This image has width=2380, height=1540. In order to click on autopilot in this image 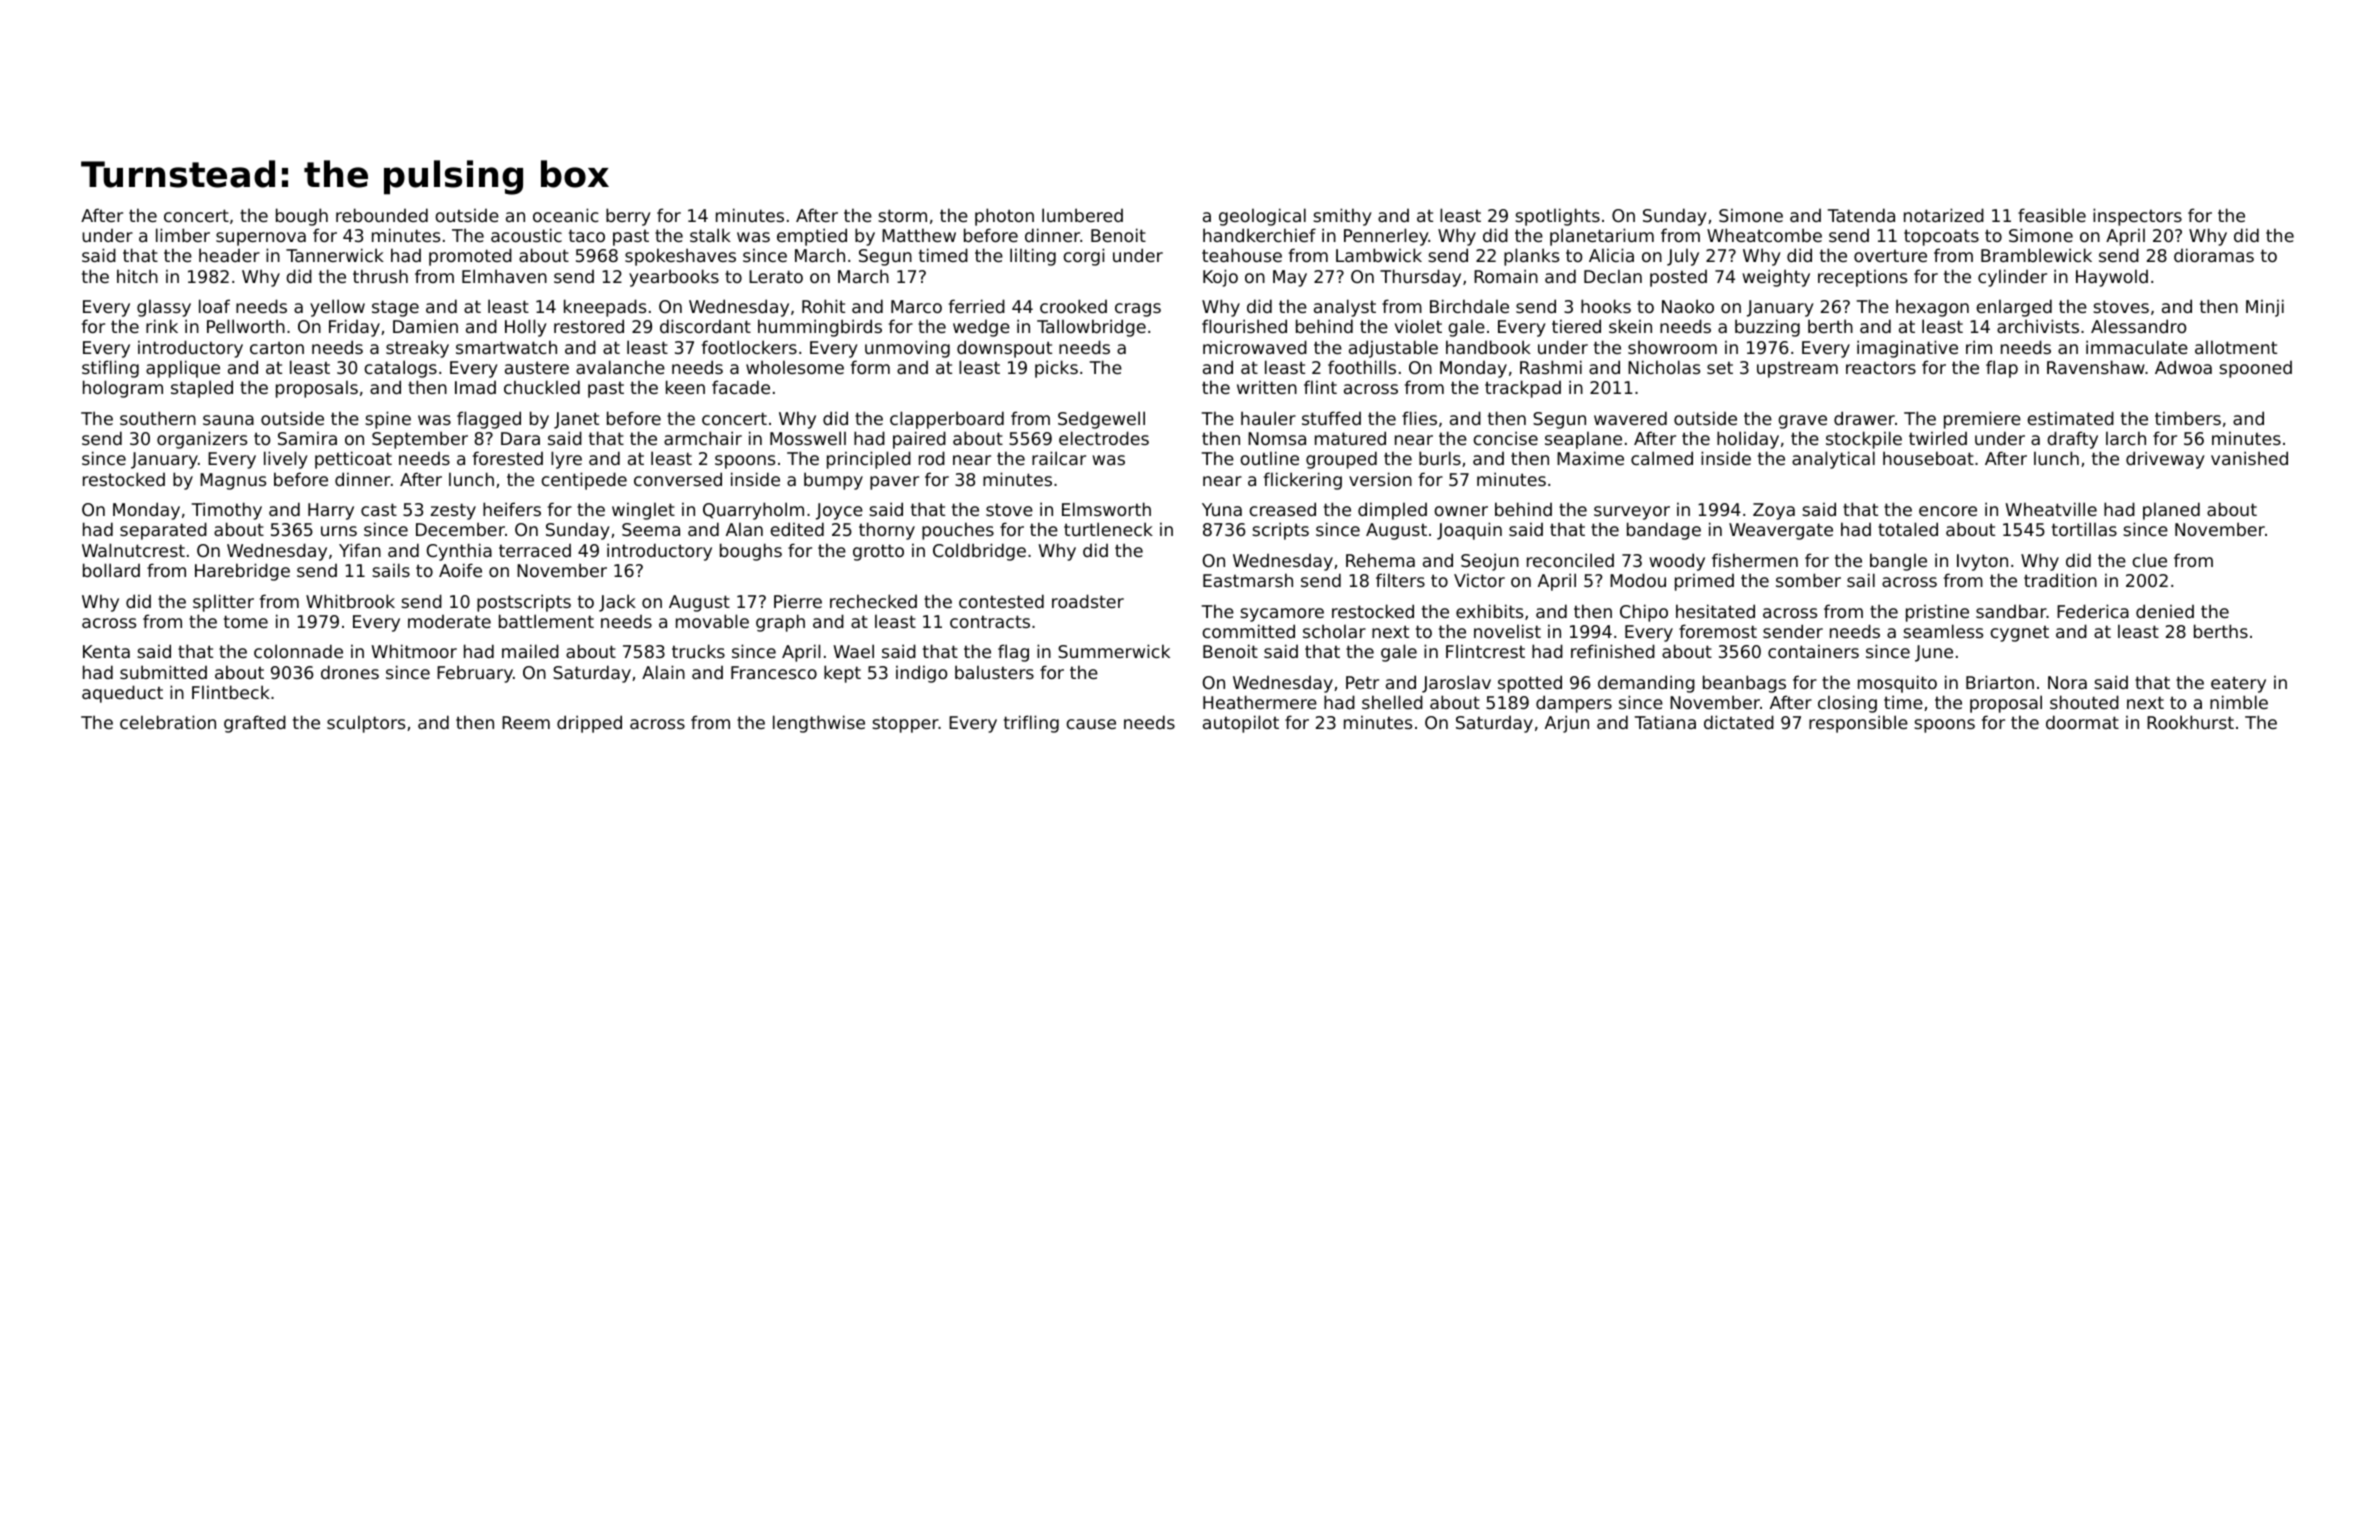, I will do `click(1241, 724)`.
